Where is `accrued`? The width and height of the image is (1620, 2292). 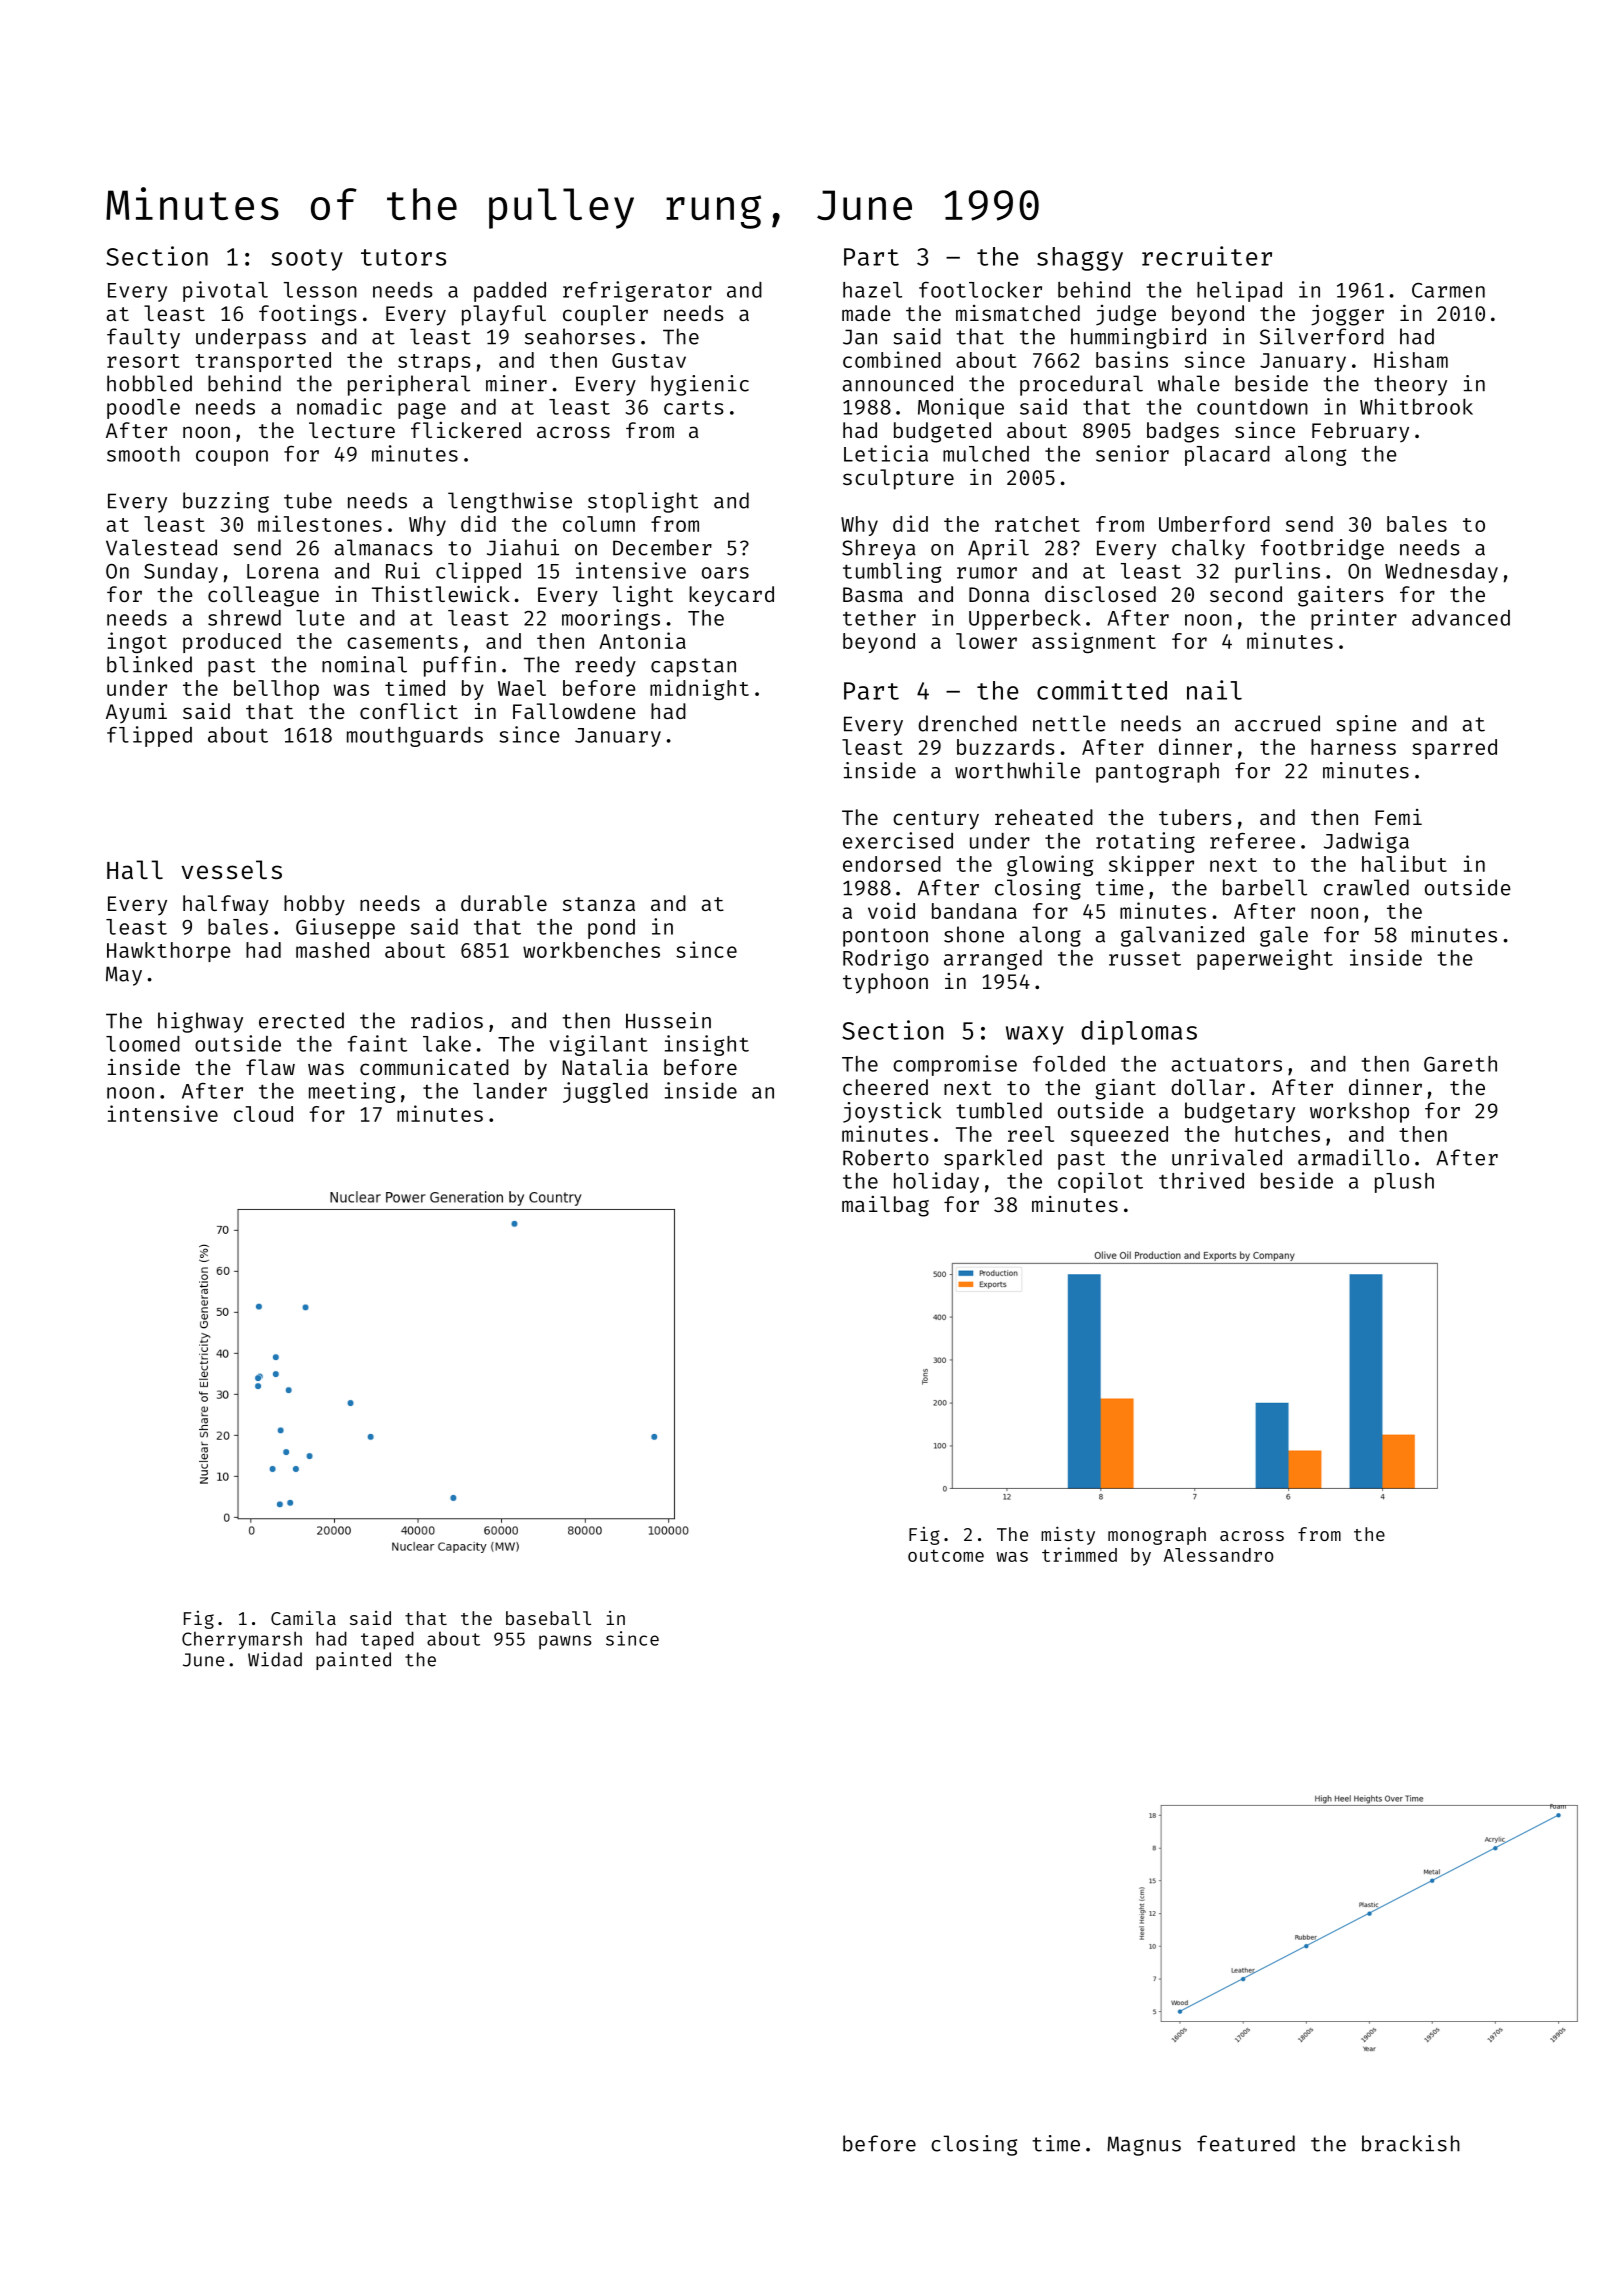
accrued is located at coordinates (1277, 723).
